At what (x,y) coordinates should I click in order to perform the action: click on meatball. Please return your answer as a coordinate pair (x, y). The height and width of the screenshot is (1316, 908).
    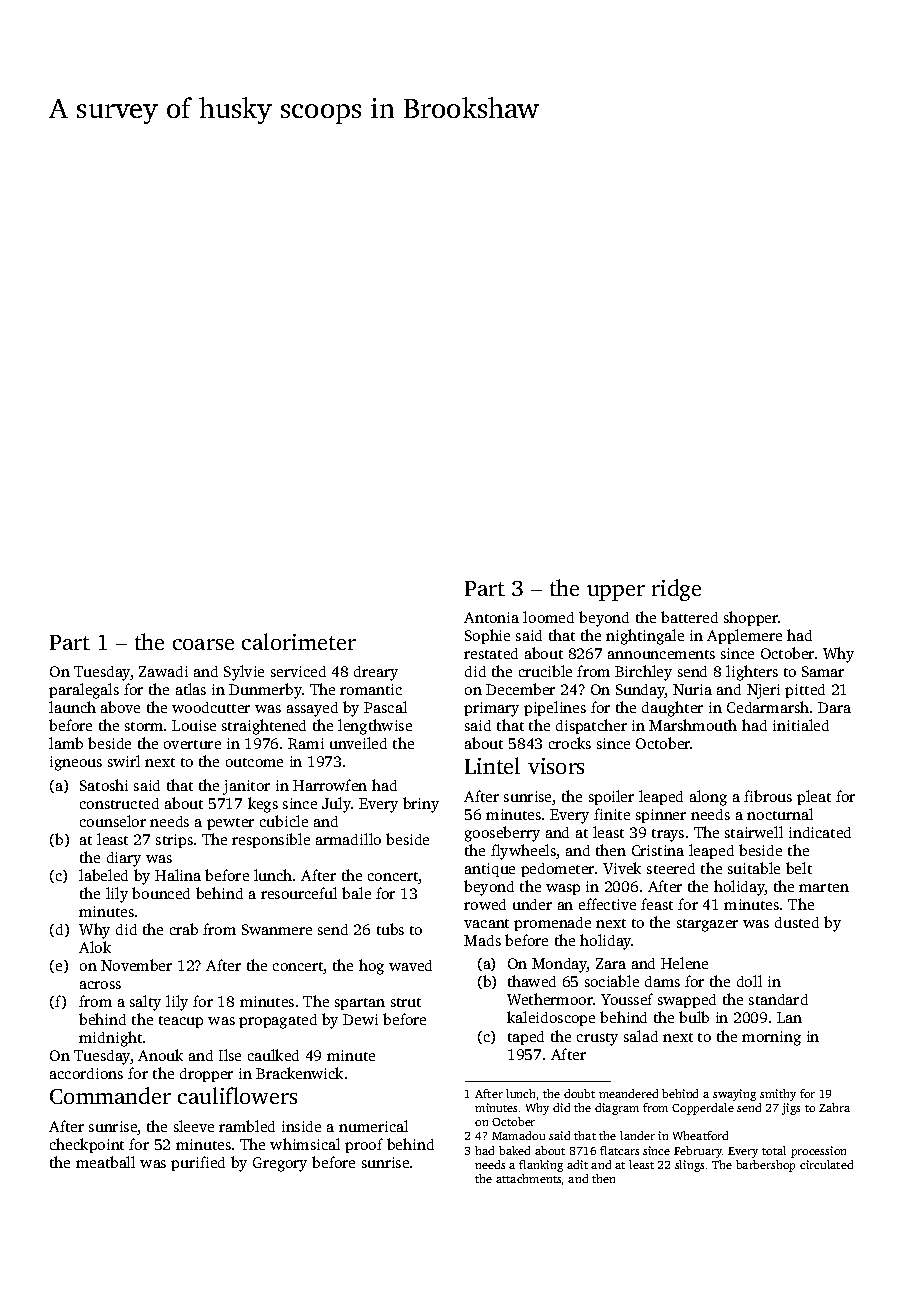
    Looking at the image, I should click on (105, 1162).
